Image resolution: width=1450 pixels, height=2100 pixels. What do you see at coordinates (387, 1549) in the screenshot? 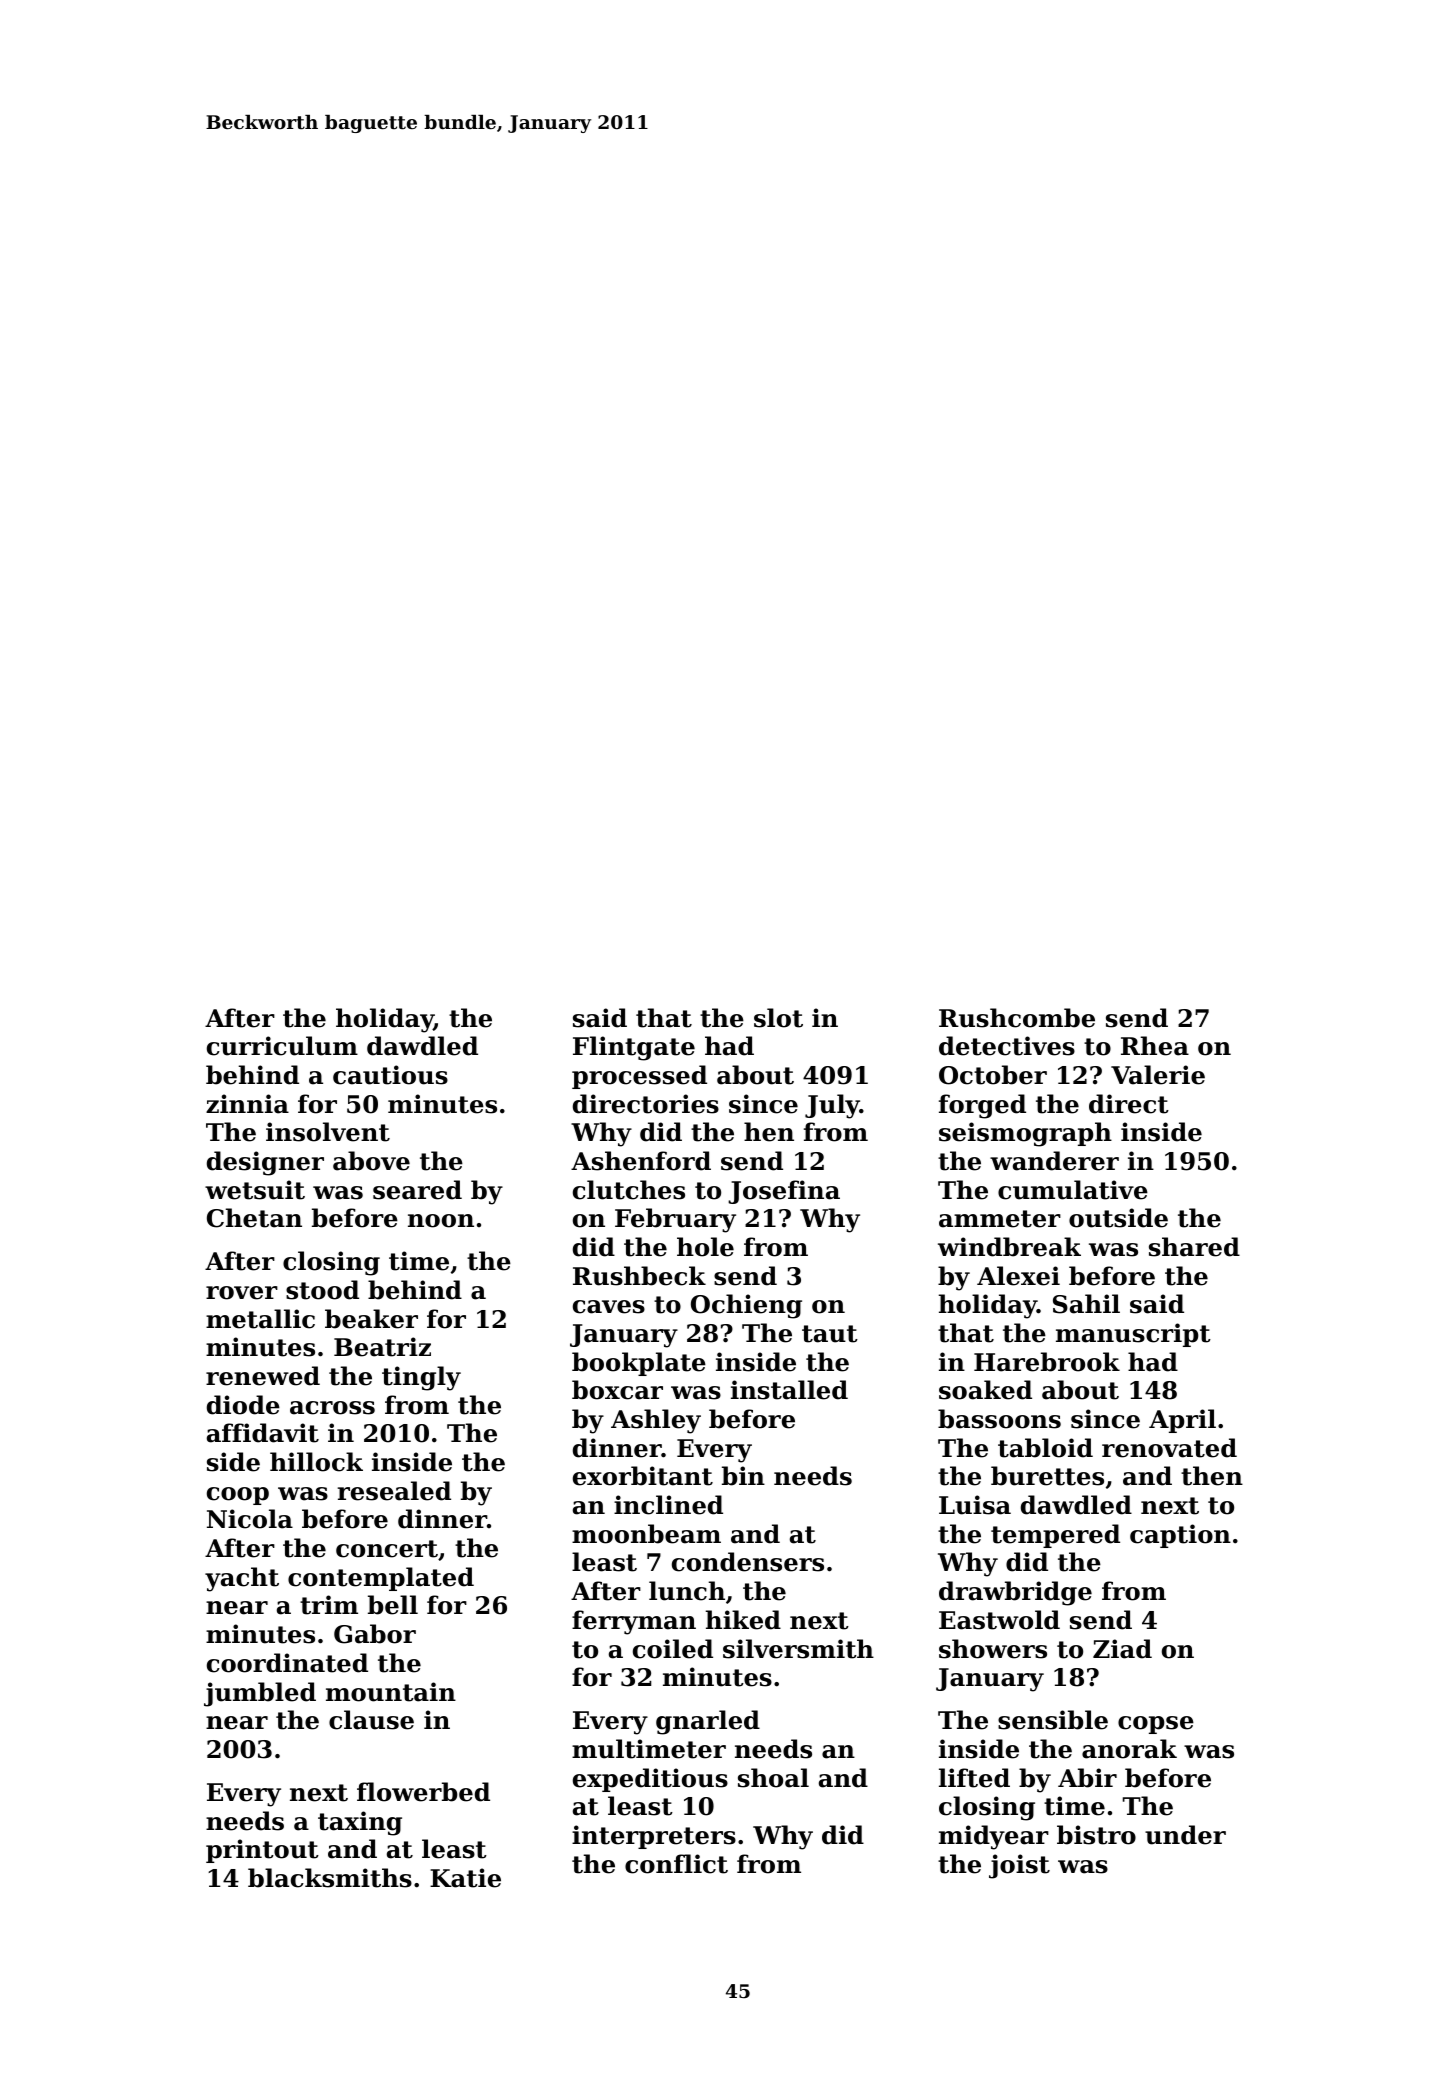
I see `concert` at bounding box center [387, 1549].
